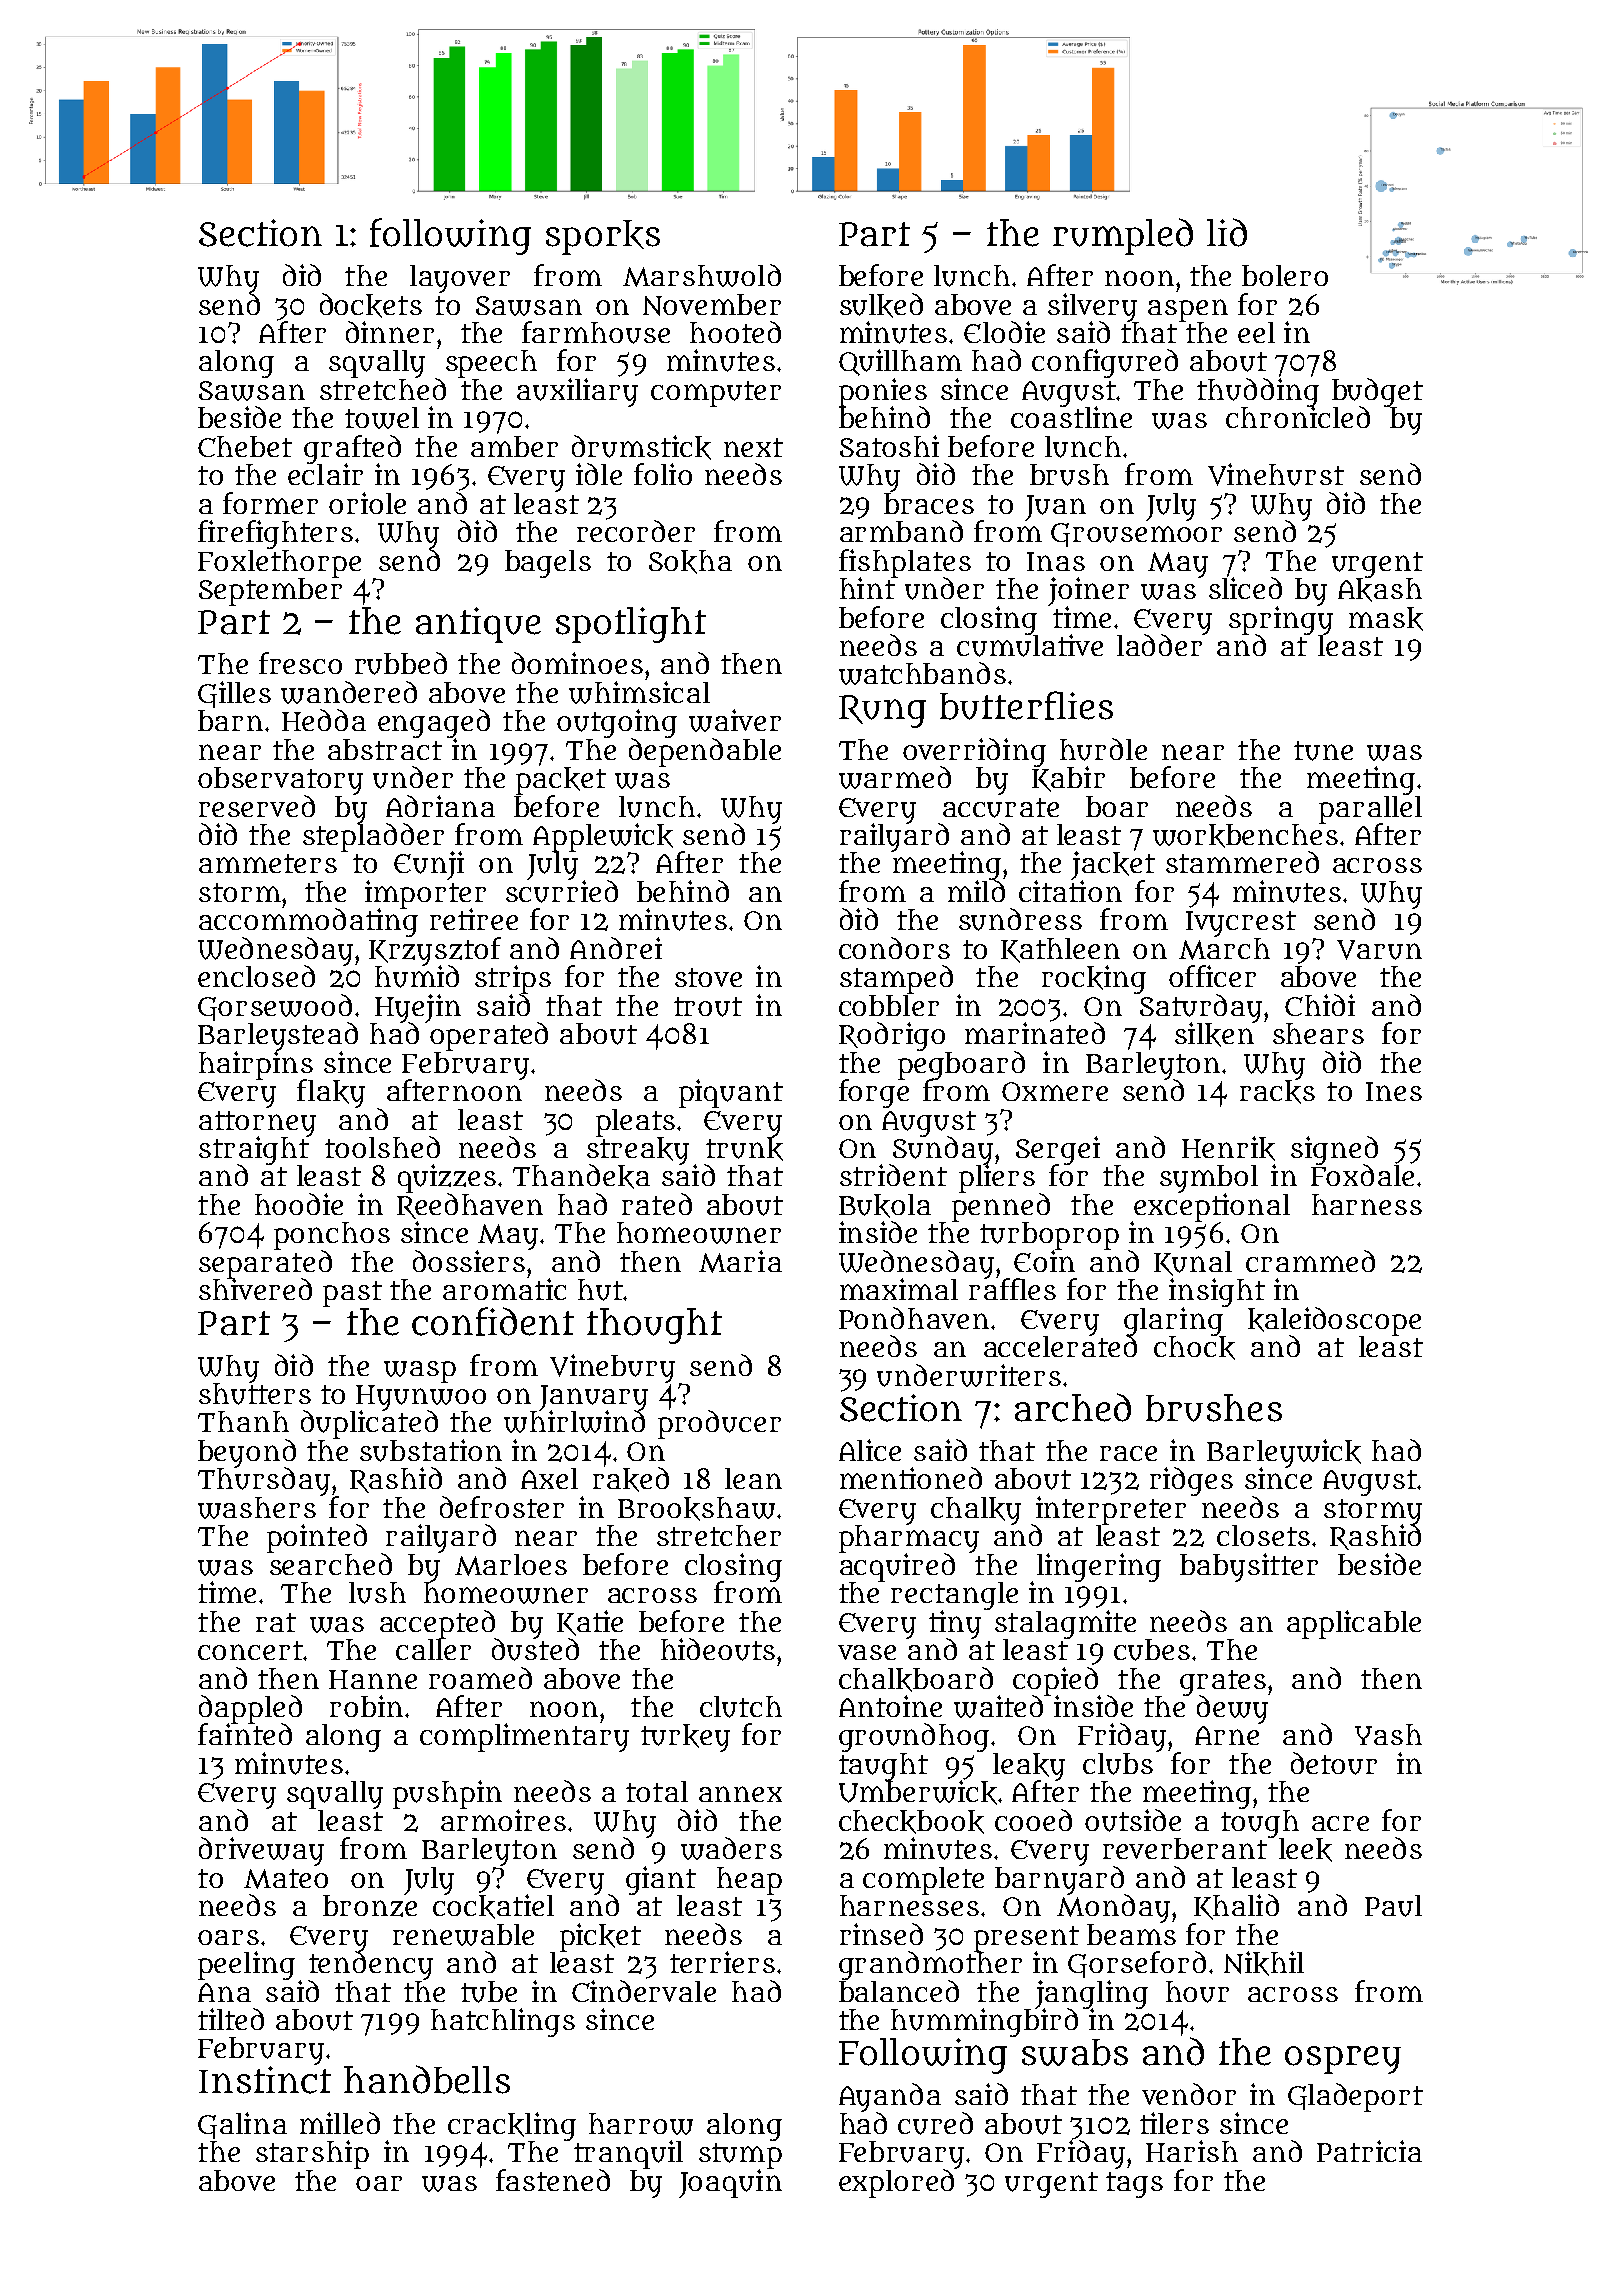 The height and width of the document is (2292, 1620). Describe the element at coordinates (268, 863) in the document. I see `ammeters` at that location.
